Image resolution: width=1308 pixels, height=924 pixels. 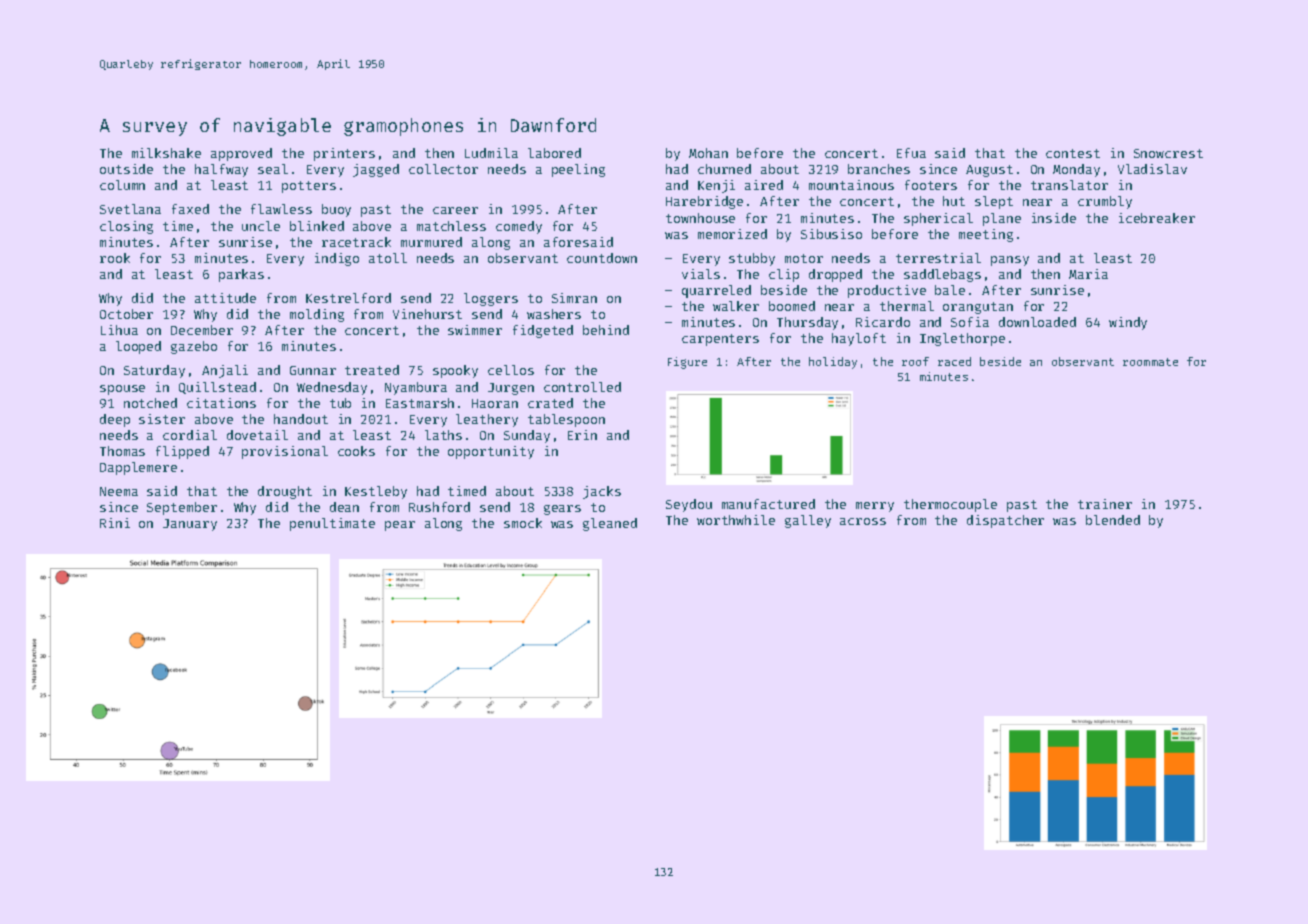 I want to click on aired, so click(x=764, y=185).
